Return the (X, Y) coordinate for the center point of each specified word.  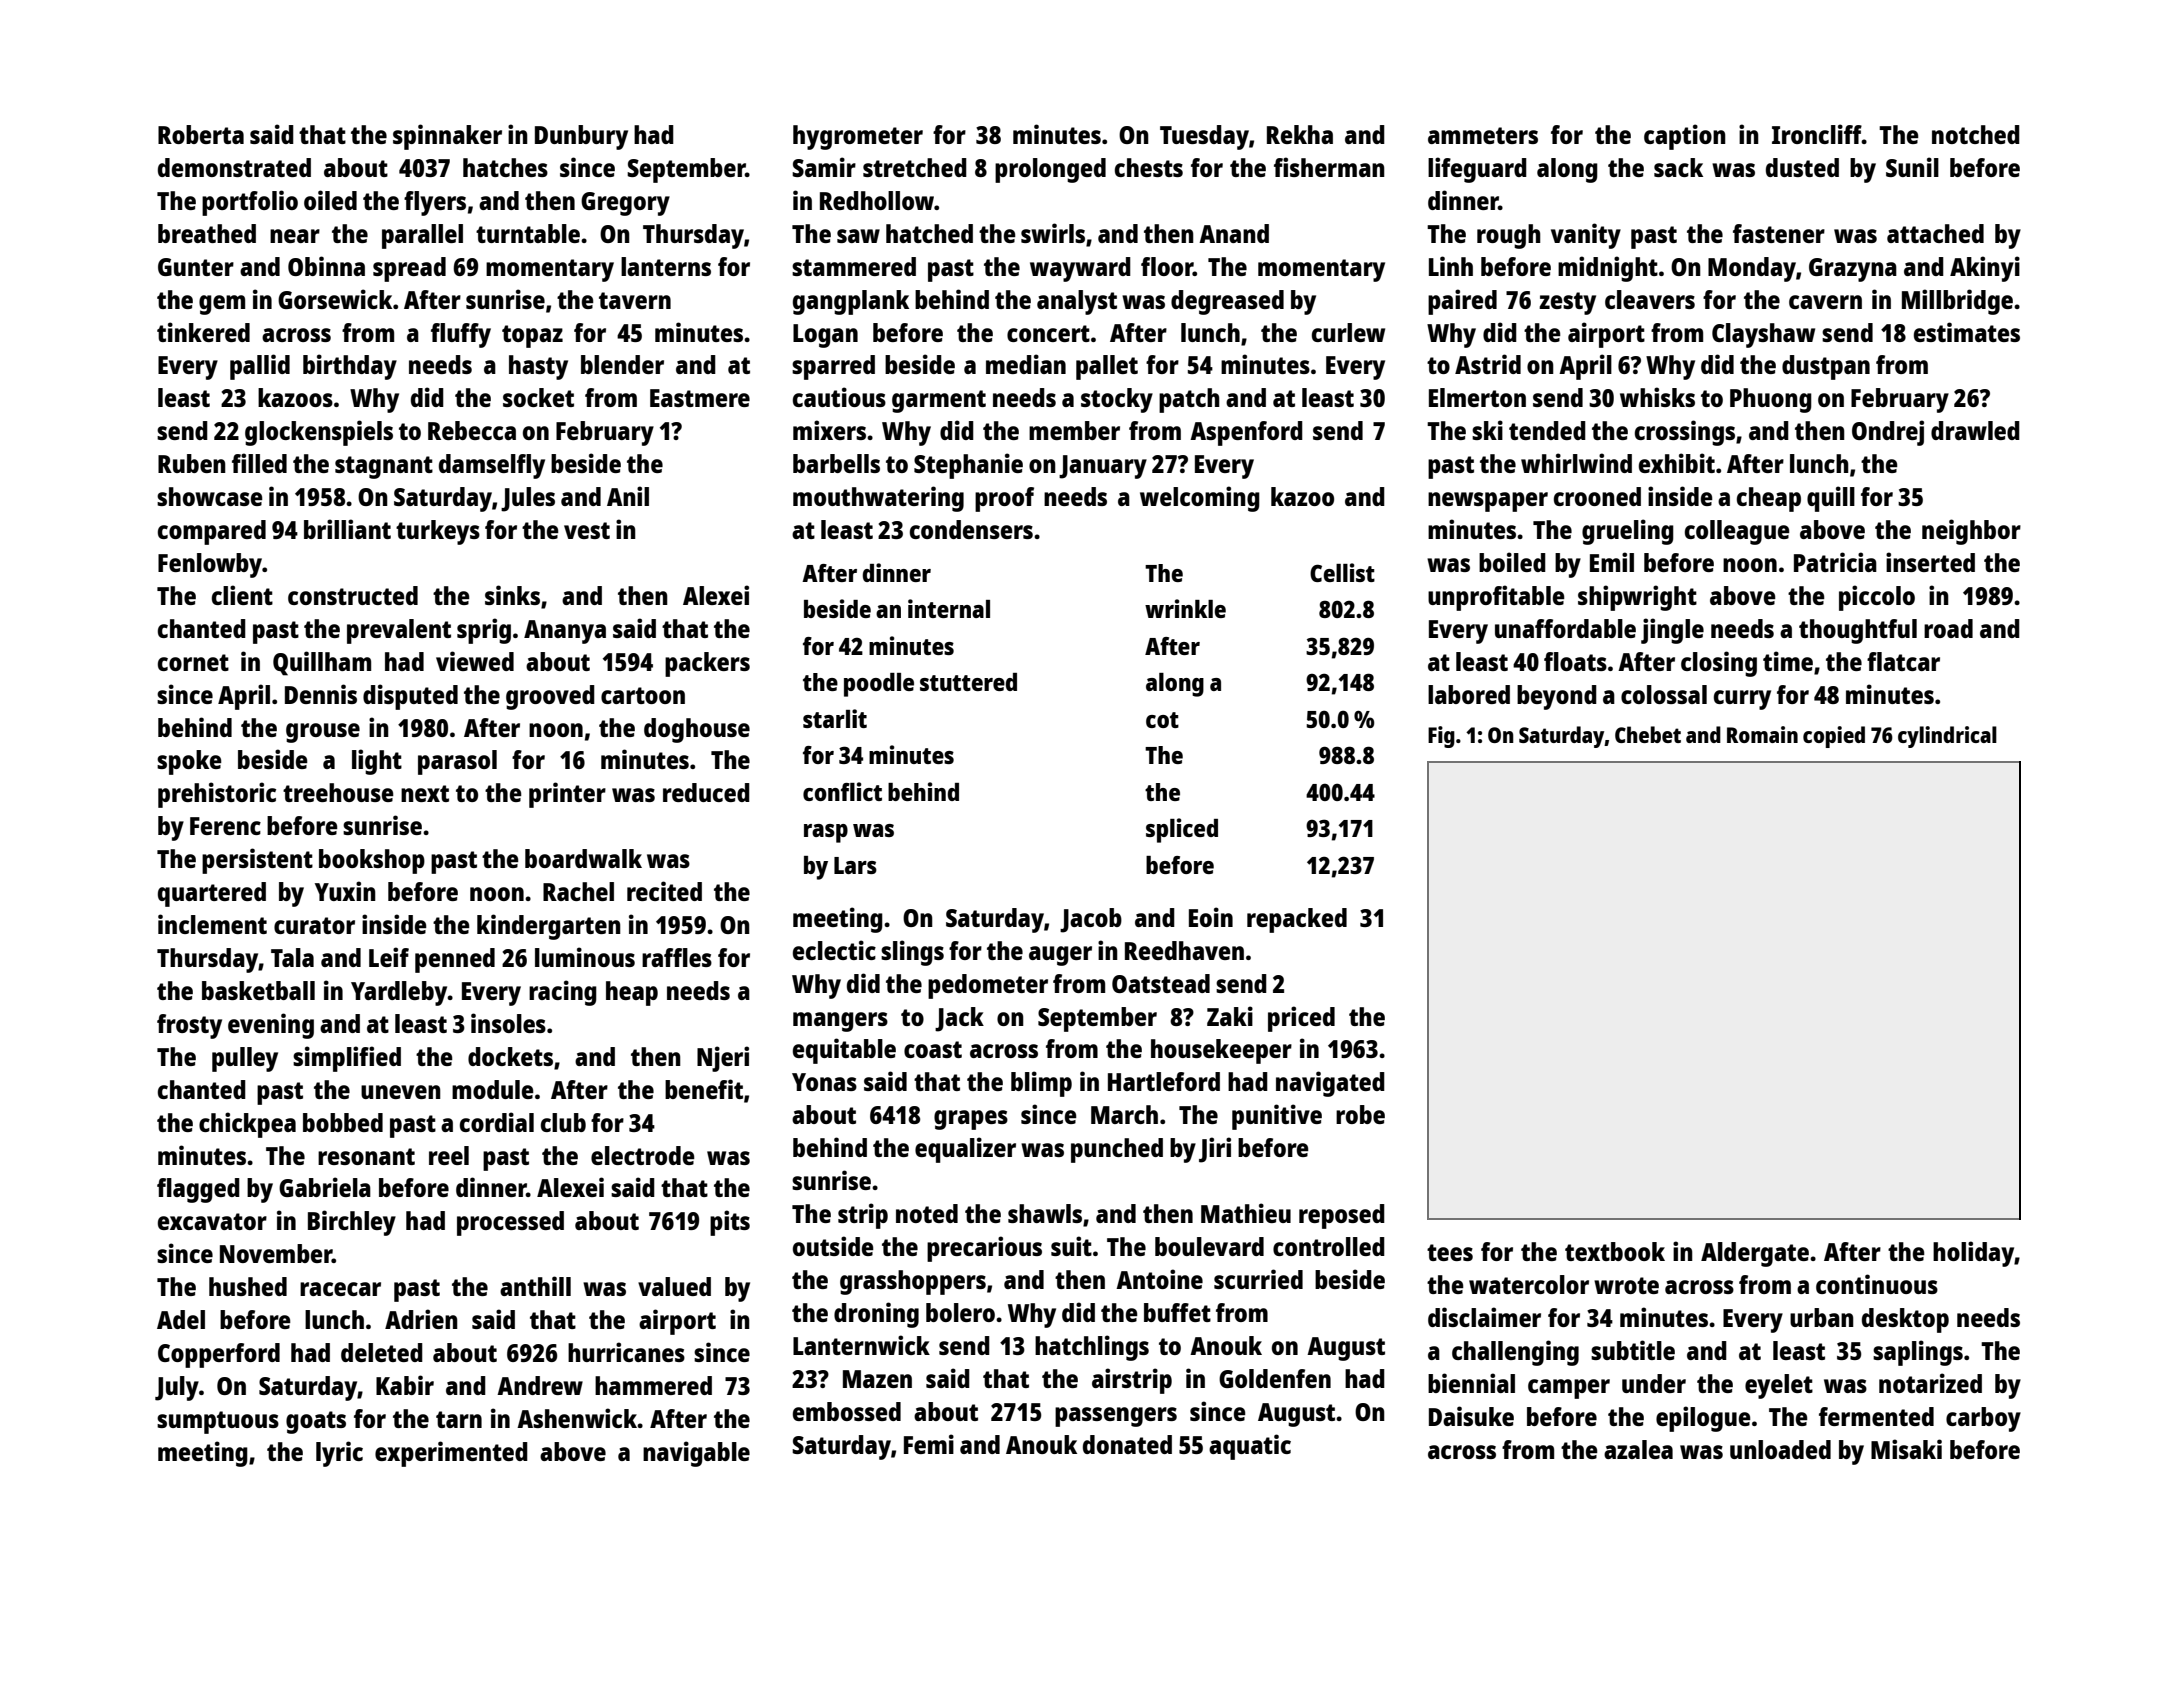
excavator (212, 1221)
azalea (1638, 1449)
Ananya (565, 632)
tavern (635, 300)
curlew (1348, 332)
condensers (971, 529)
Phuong (1771, 400)
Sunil (1912, 167)
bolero (960, 1312)
